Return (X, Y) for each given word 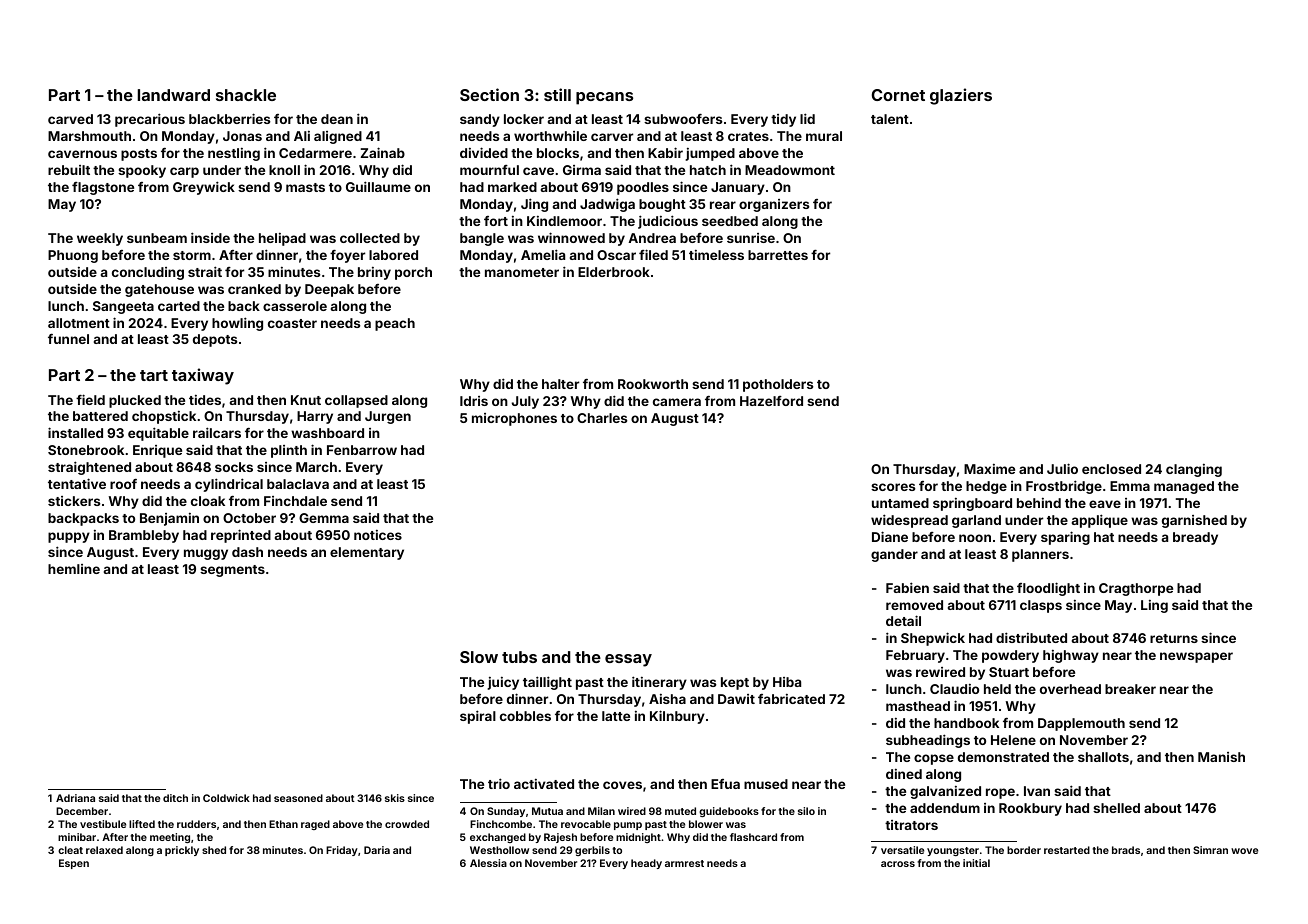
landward (174, 95)
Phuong (73, 256)
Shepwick (933, 639)
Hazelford (771, 401)
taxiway (203, 376)
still (557, 94)
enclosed (1111, 469)
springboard (972, 504)
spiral (478, 717)
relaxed (104, 850)
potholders (778, 385)
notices (378, 535)
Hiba (787, 682)
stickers (74, 501)
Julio (1062, 468)
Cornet (898, 95)
